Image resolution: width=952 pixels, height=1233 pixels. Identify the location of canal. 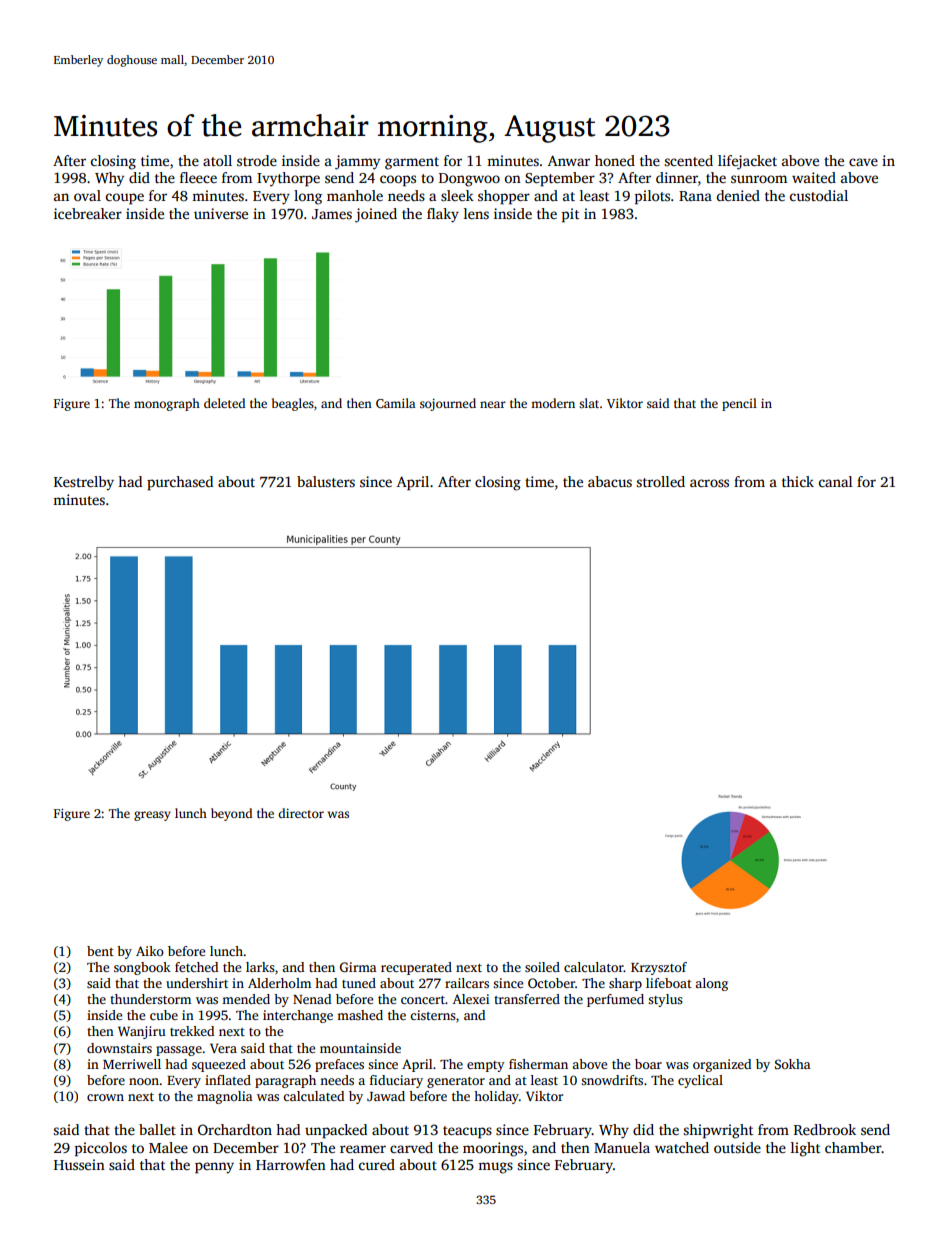
(835, 481).
